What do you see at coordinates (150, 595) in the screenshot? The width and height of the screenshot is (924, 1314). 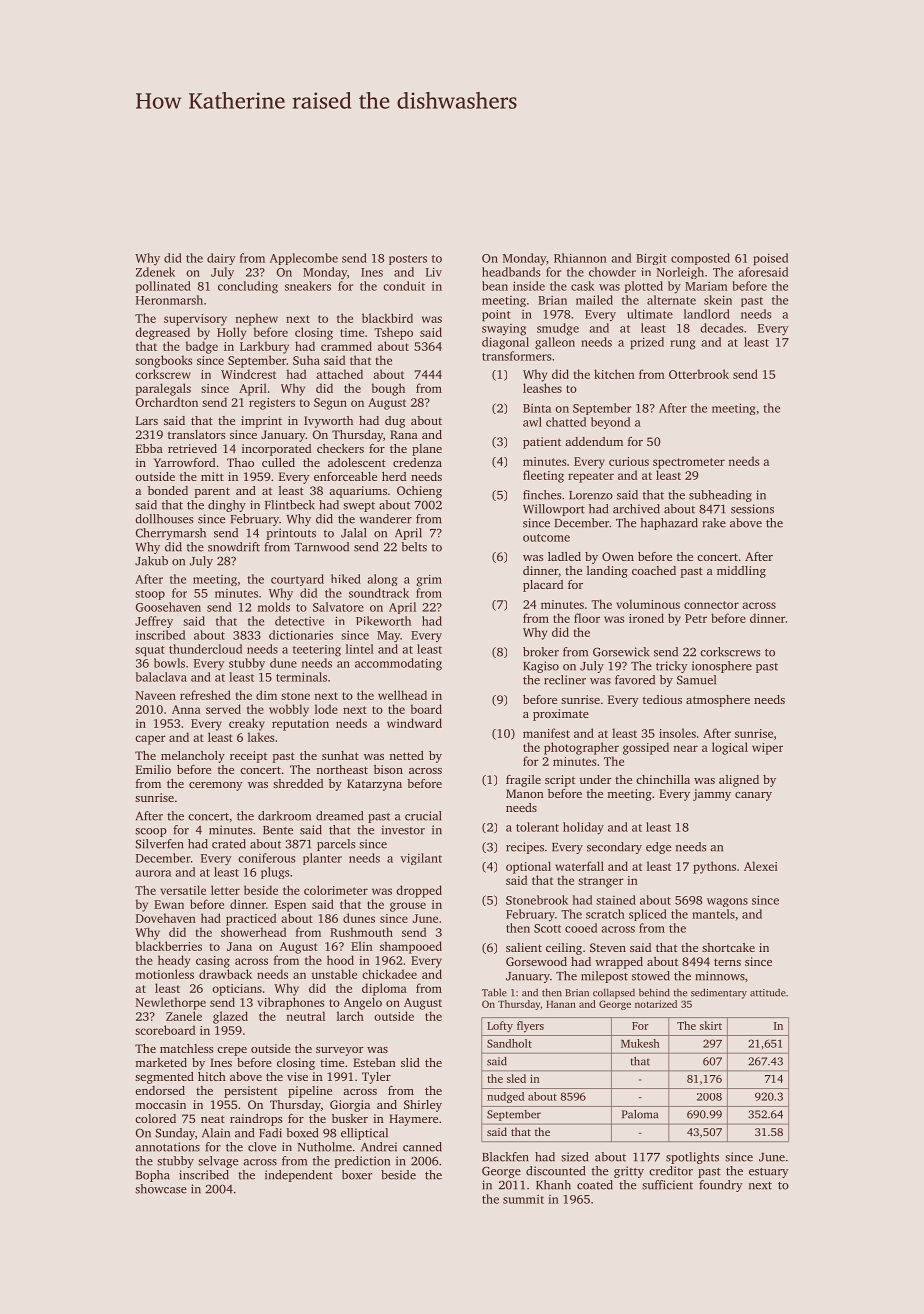 I see `stoop` at bounding box center [150, 595].
